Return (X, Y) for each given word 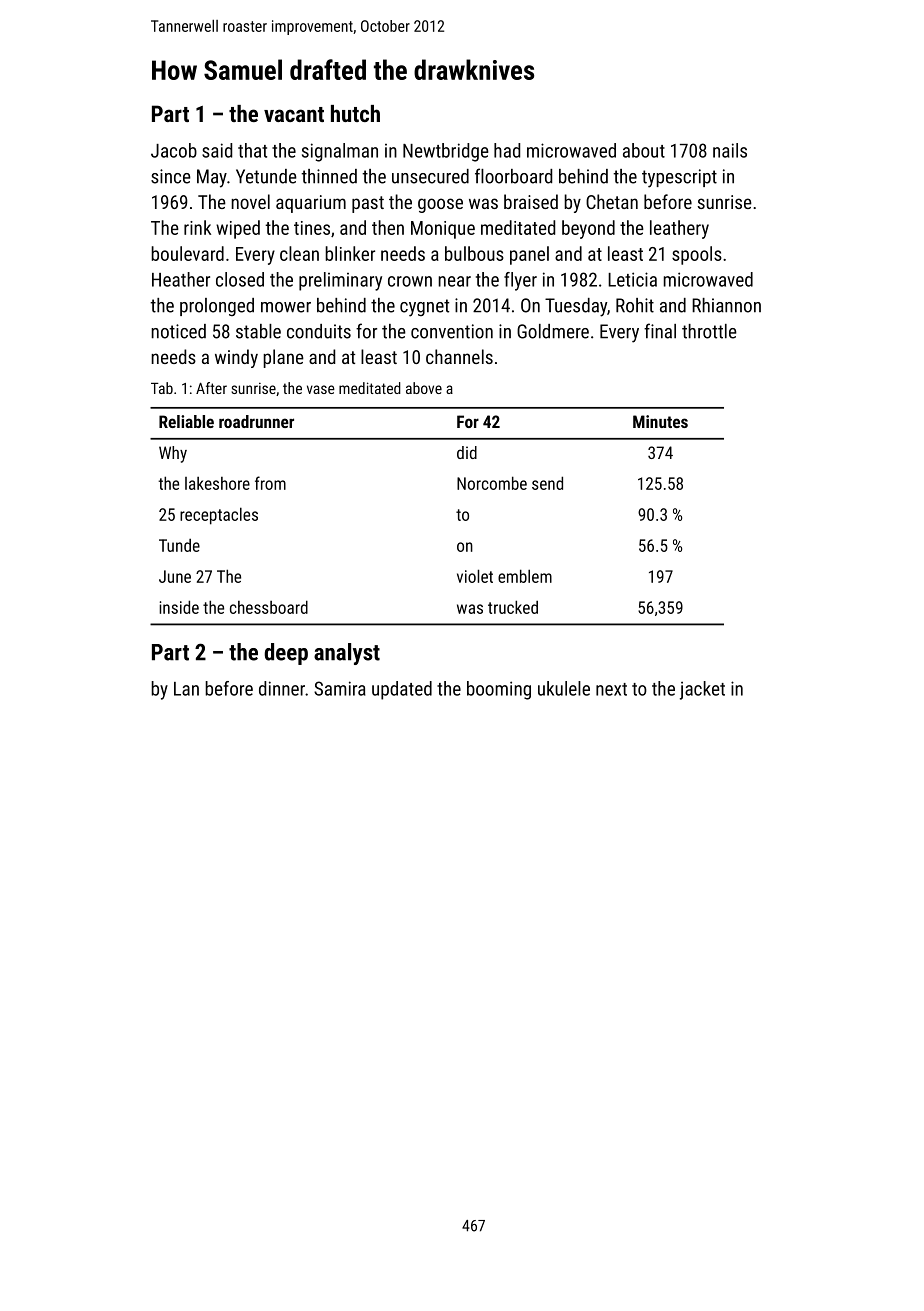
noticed (178, 331)
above (424, 388)
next (611, 689)
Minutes (660, 421)
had (507, 150)
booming (499, 690)
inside (179, 607)
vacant (294, 114)
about (644, 150)
